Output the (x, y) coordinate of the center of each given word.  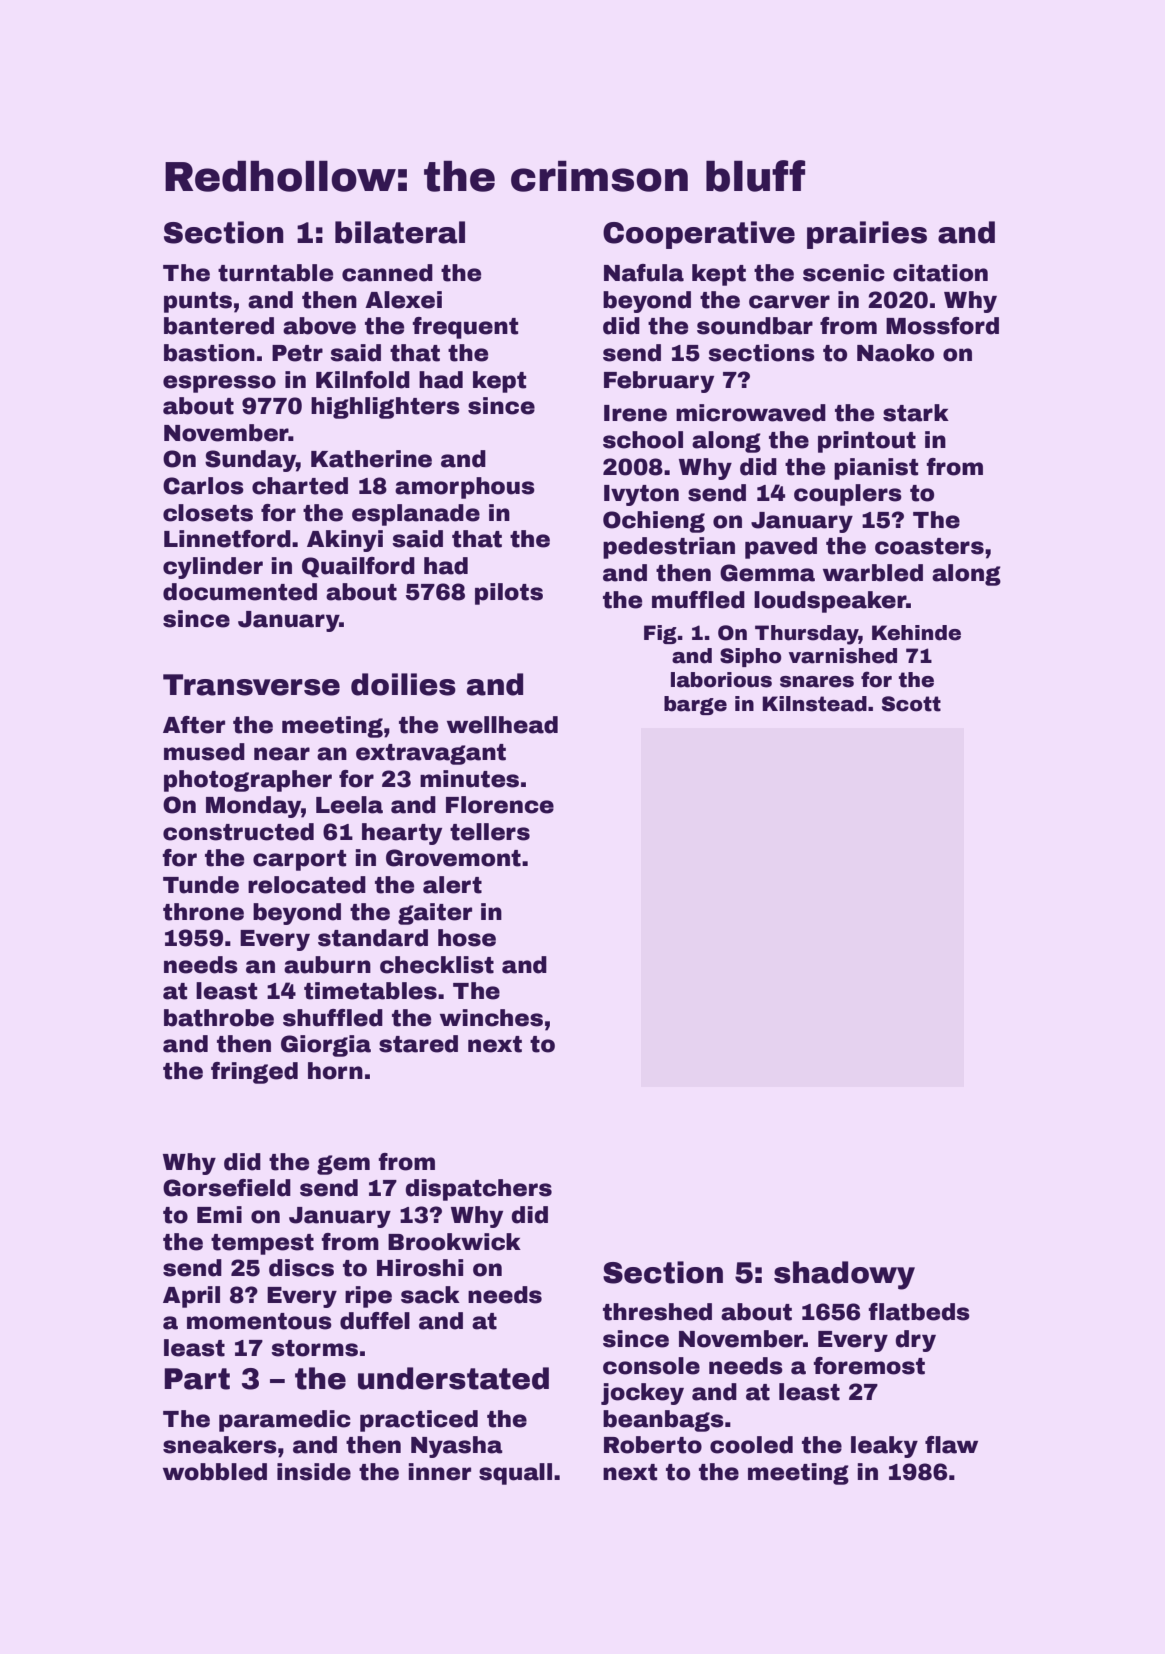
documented (240, 592)
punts (198, 302)
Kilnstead (814, 704)
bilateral (400, 232)
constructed (238, 832)
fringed (254, 1073)
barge (695, 705)
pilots (509, 594)
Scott (911, 704)
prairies (867, 235)
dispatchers (478, 1190)
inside (314, 1472)
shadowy (844, 1275)
